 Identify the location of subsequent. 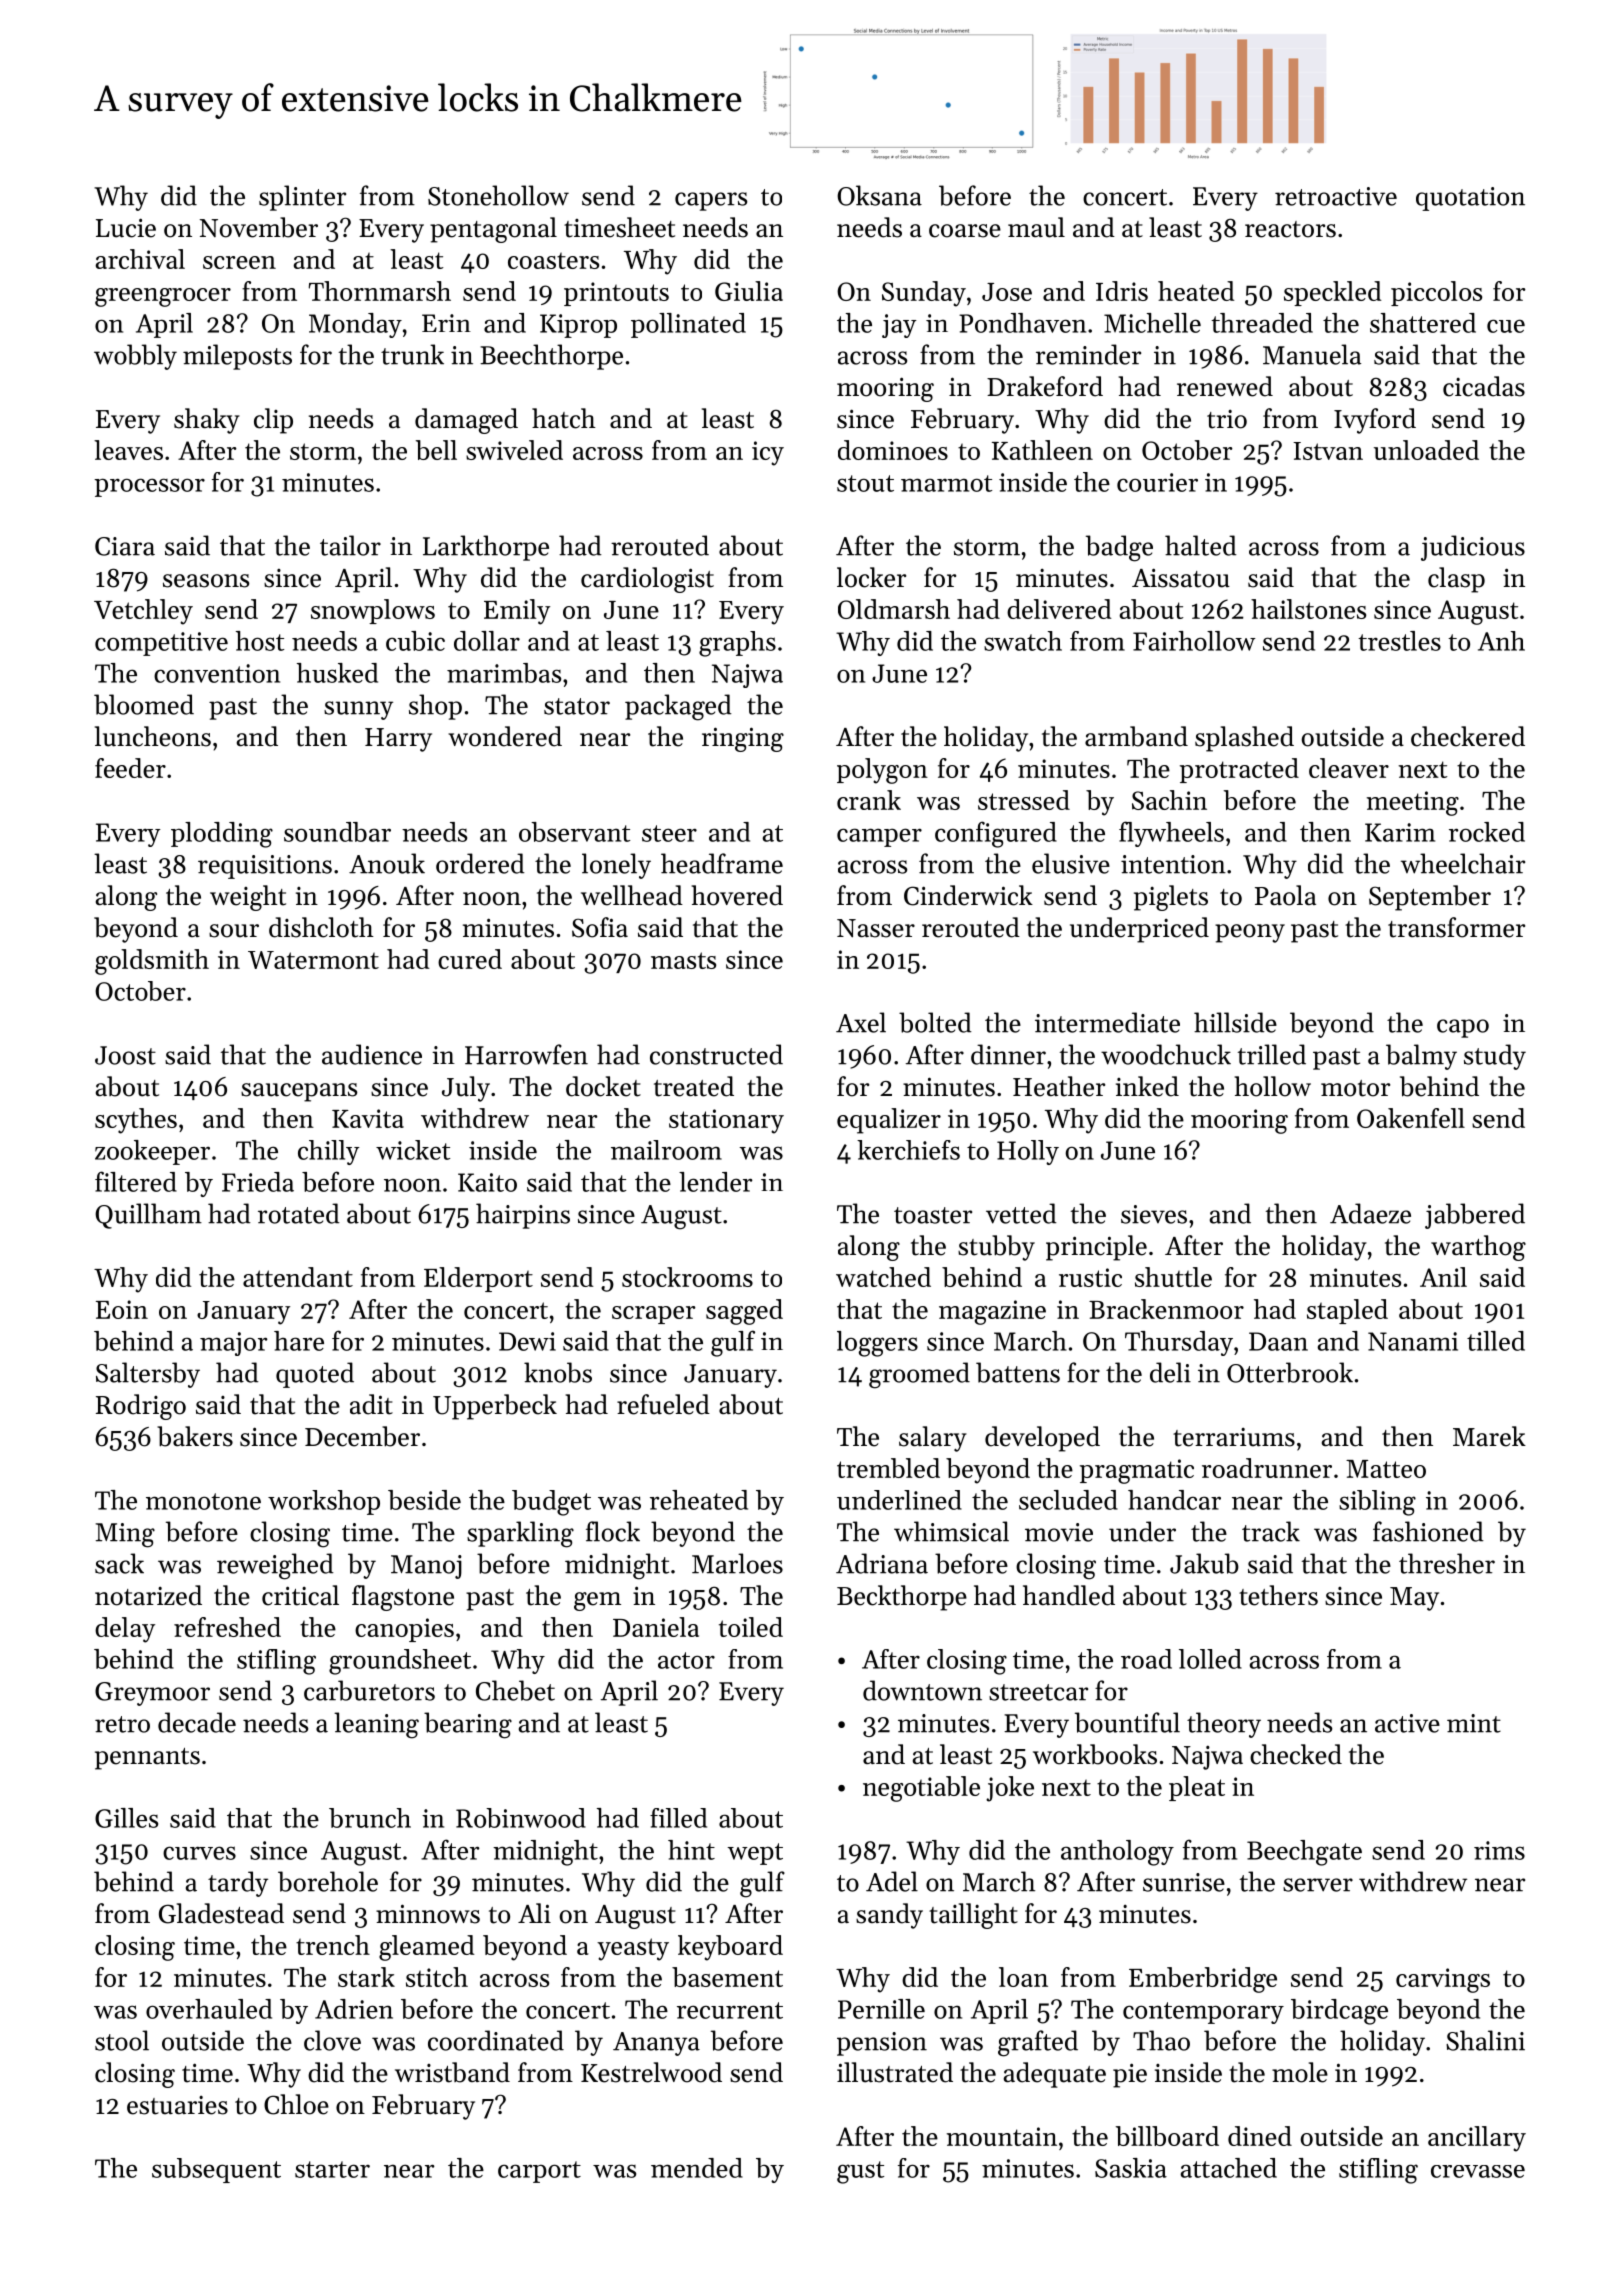
(216, 2170).
